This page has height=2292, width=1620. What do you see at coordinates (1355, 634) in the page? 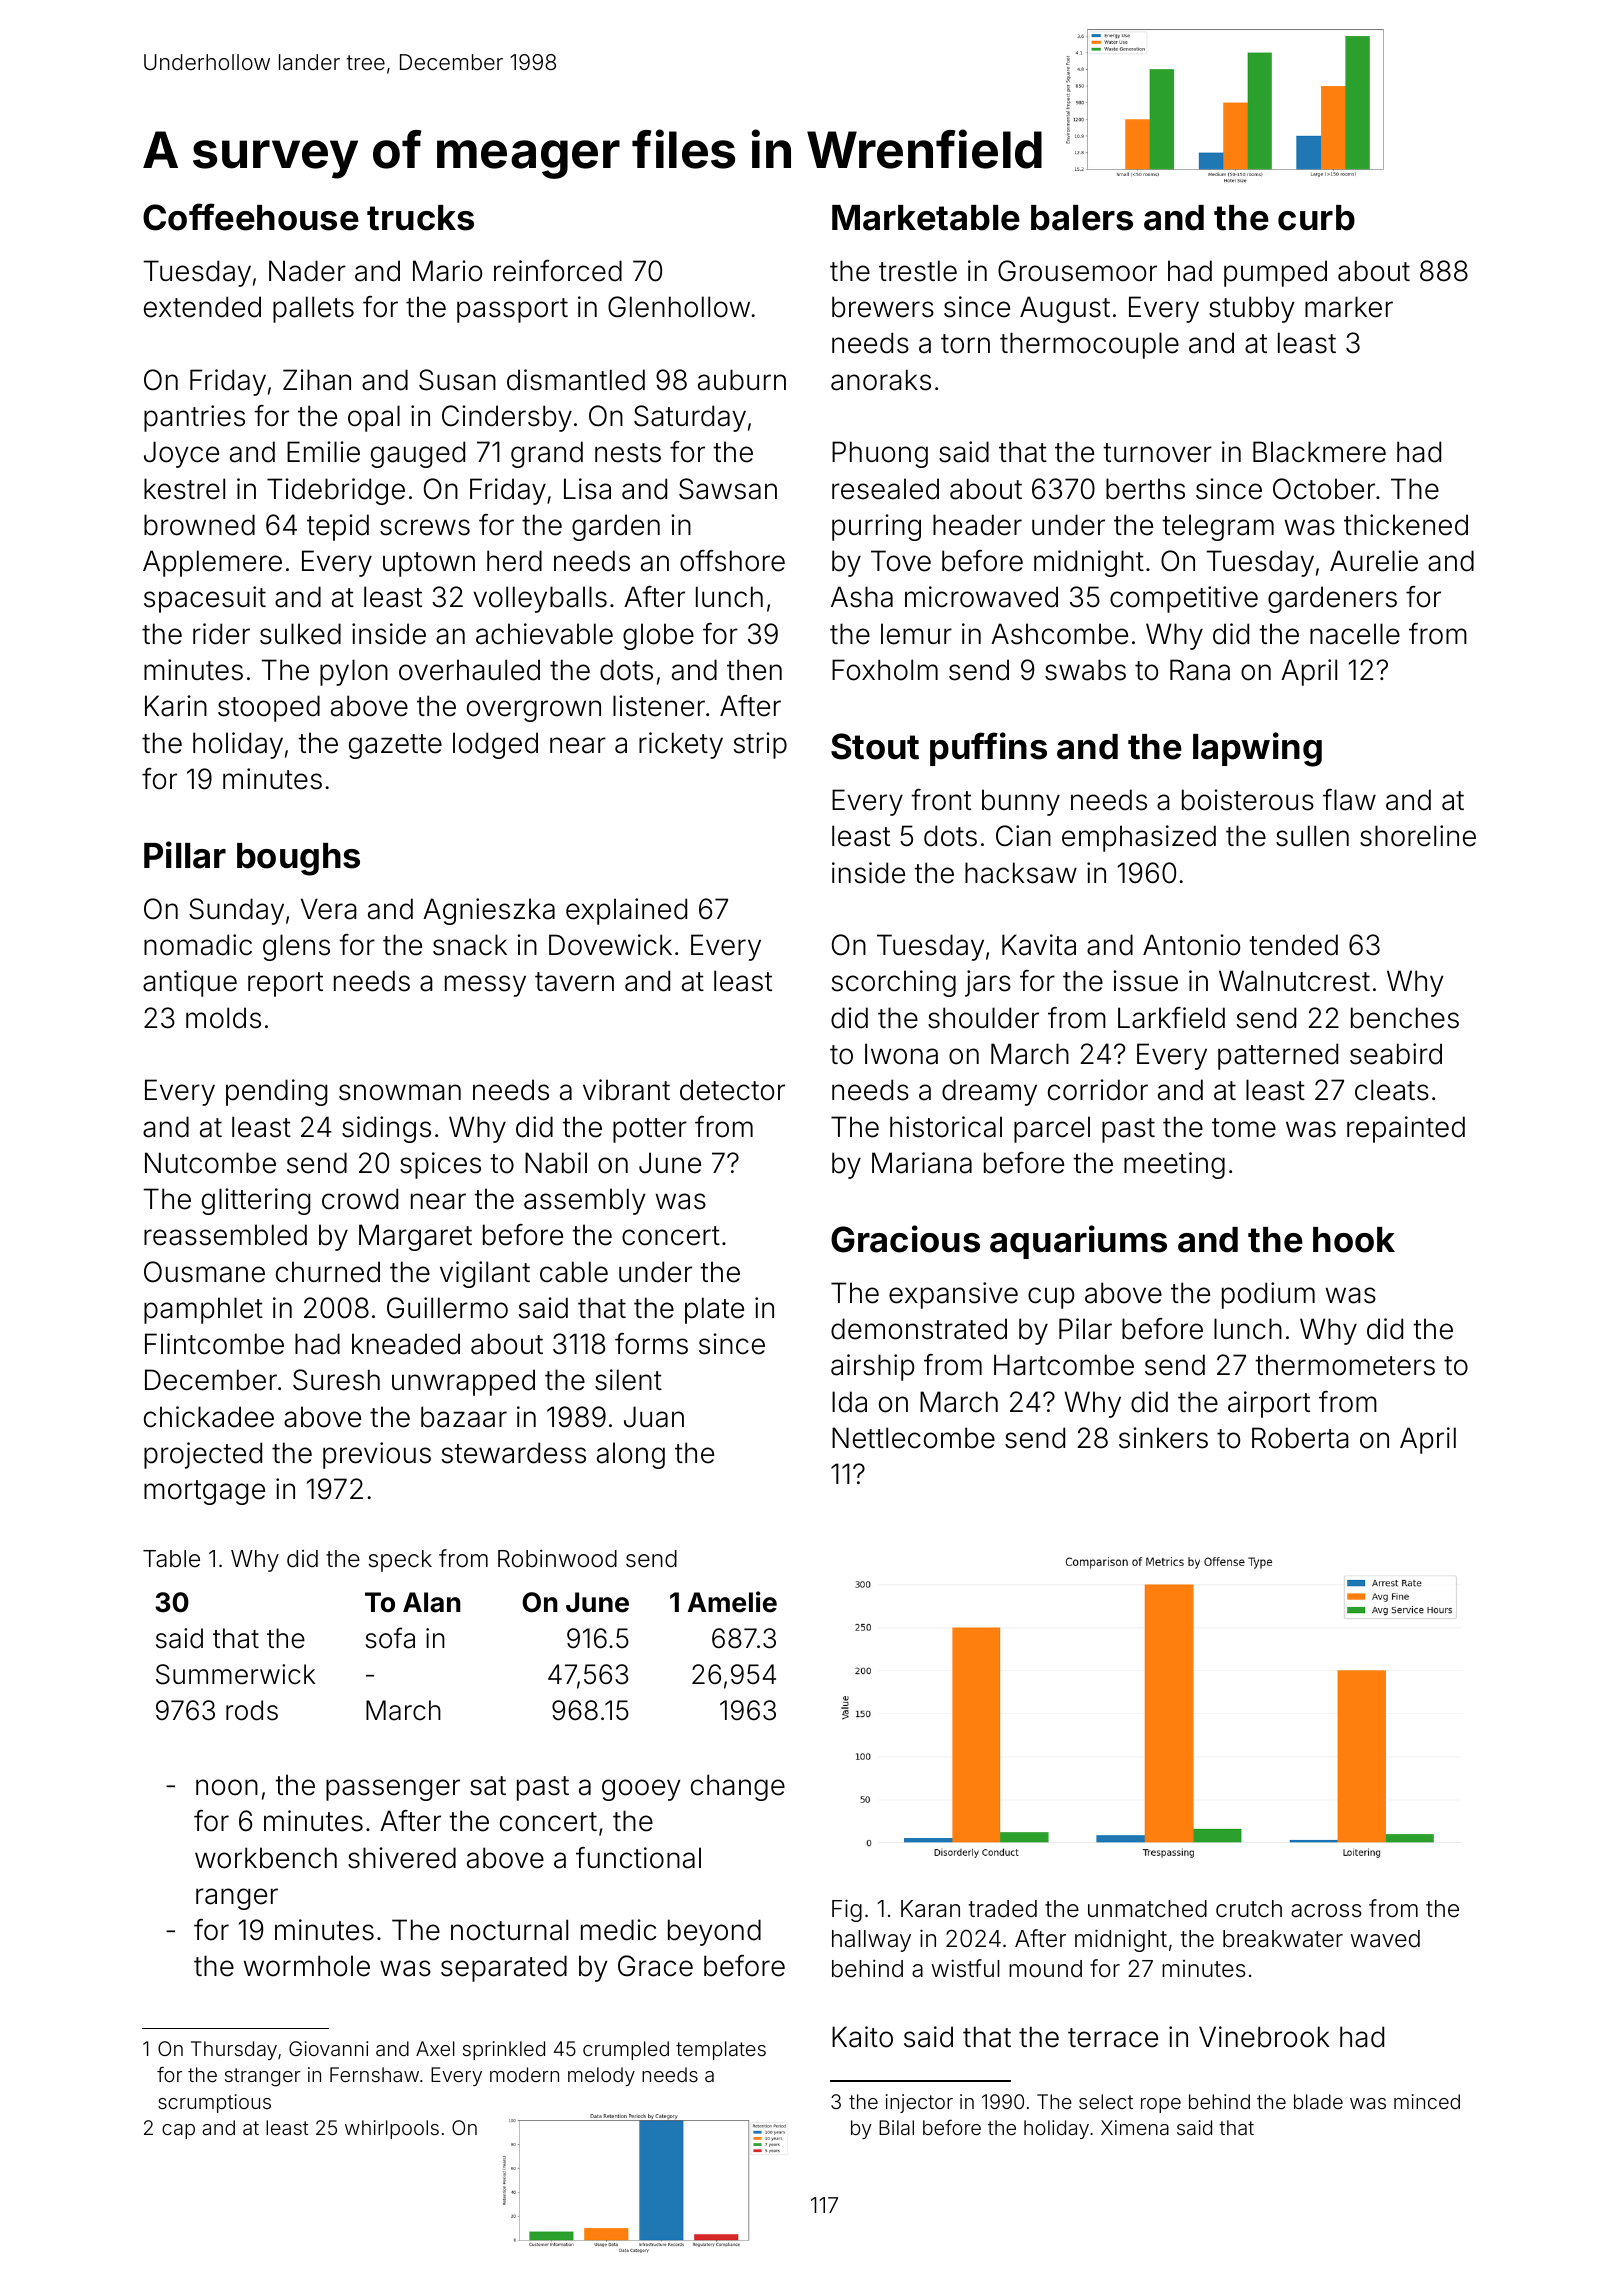
I see `nacelle` at bounding box center [1355, 634].
